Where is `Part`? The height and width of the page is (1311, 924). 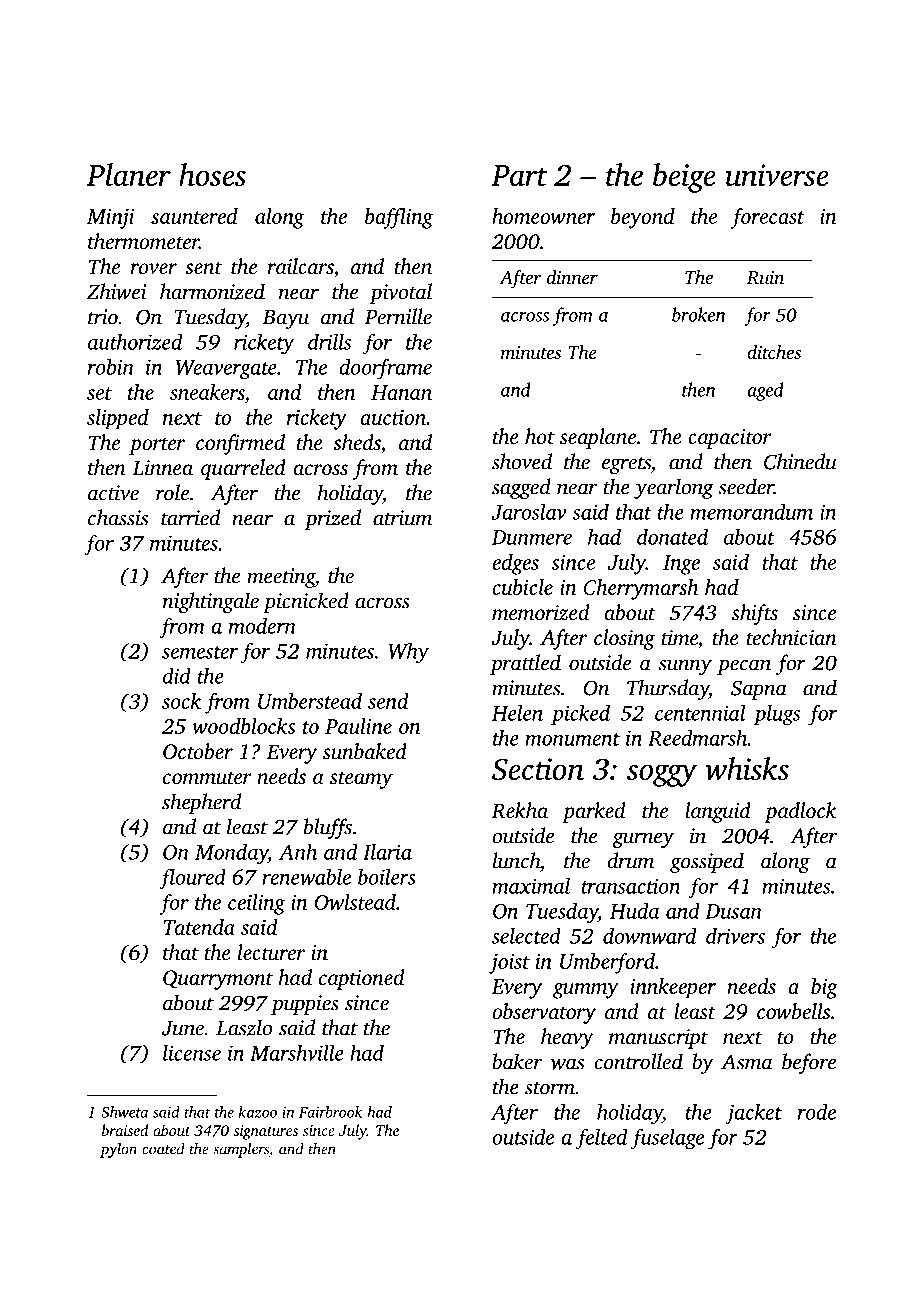
Part is located at coordinates (519, 175).
